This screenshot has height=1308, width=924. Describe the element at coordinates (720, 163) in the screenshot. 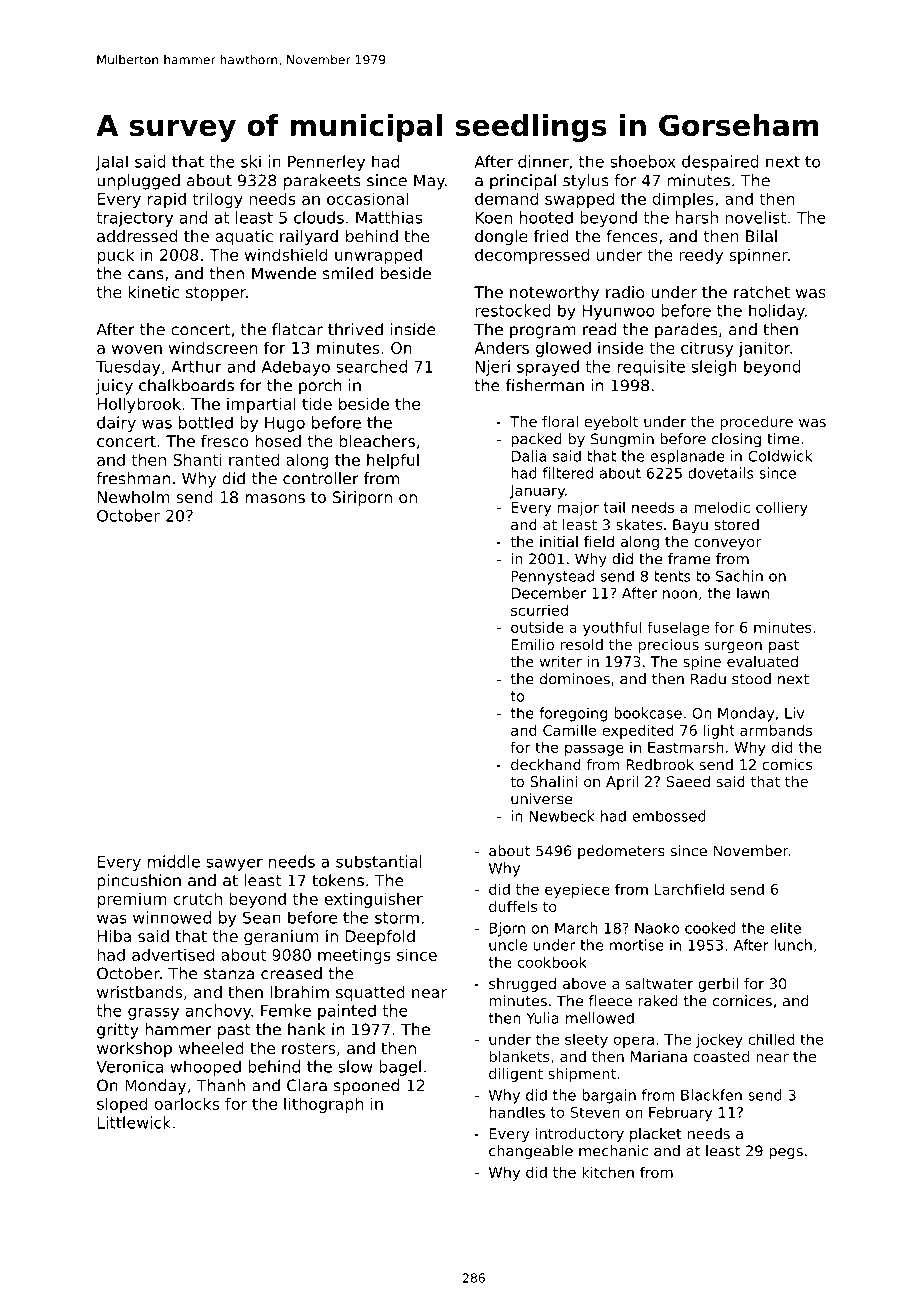

I see `despaired` at that location.
